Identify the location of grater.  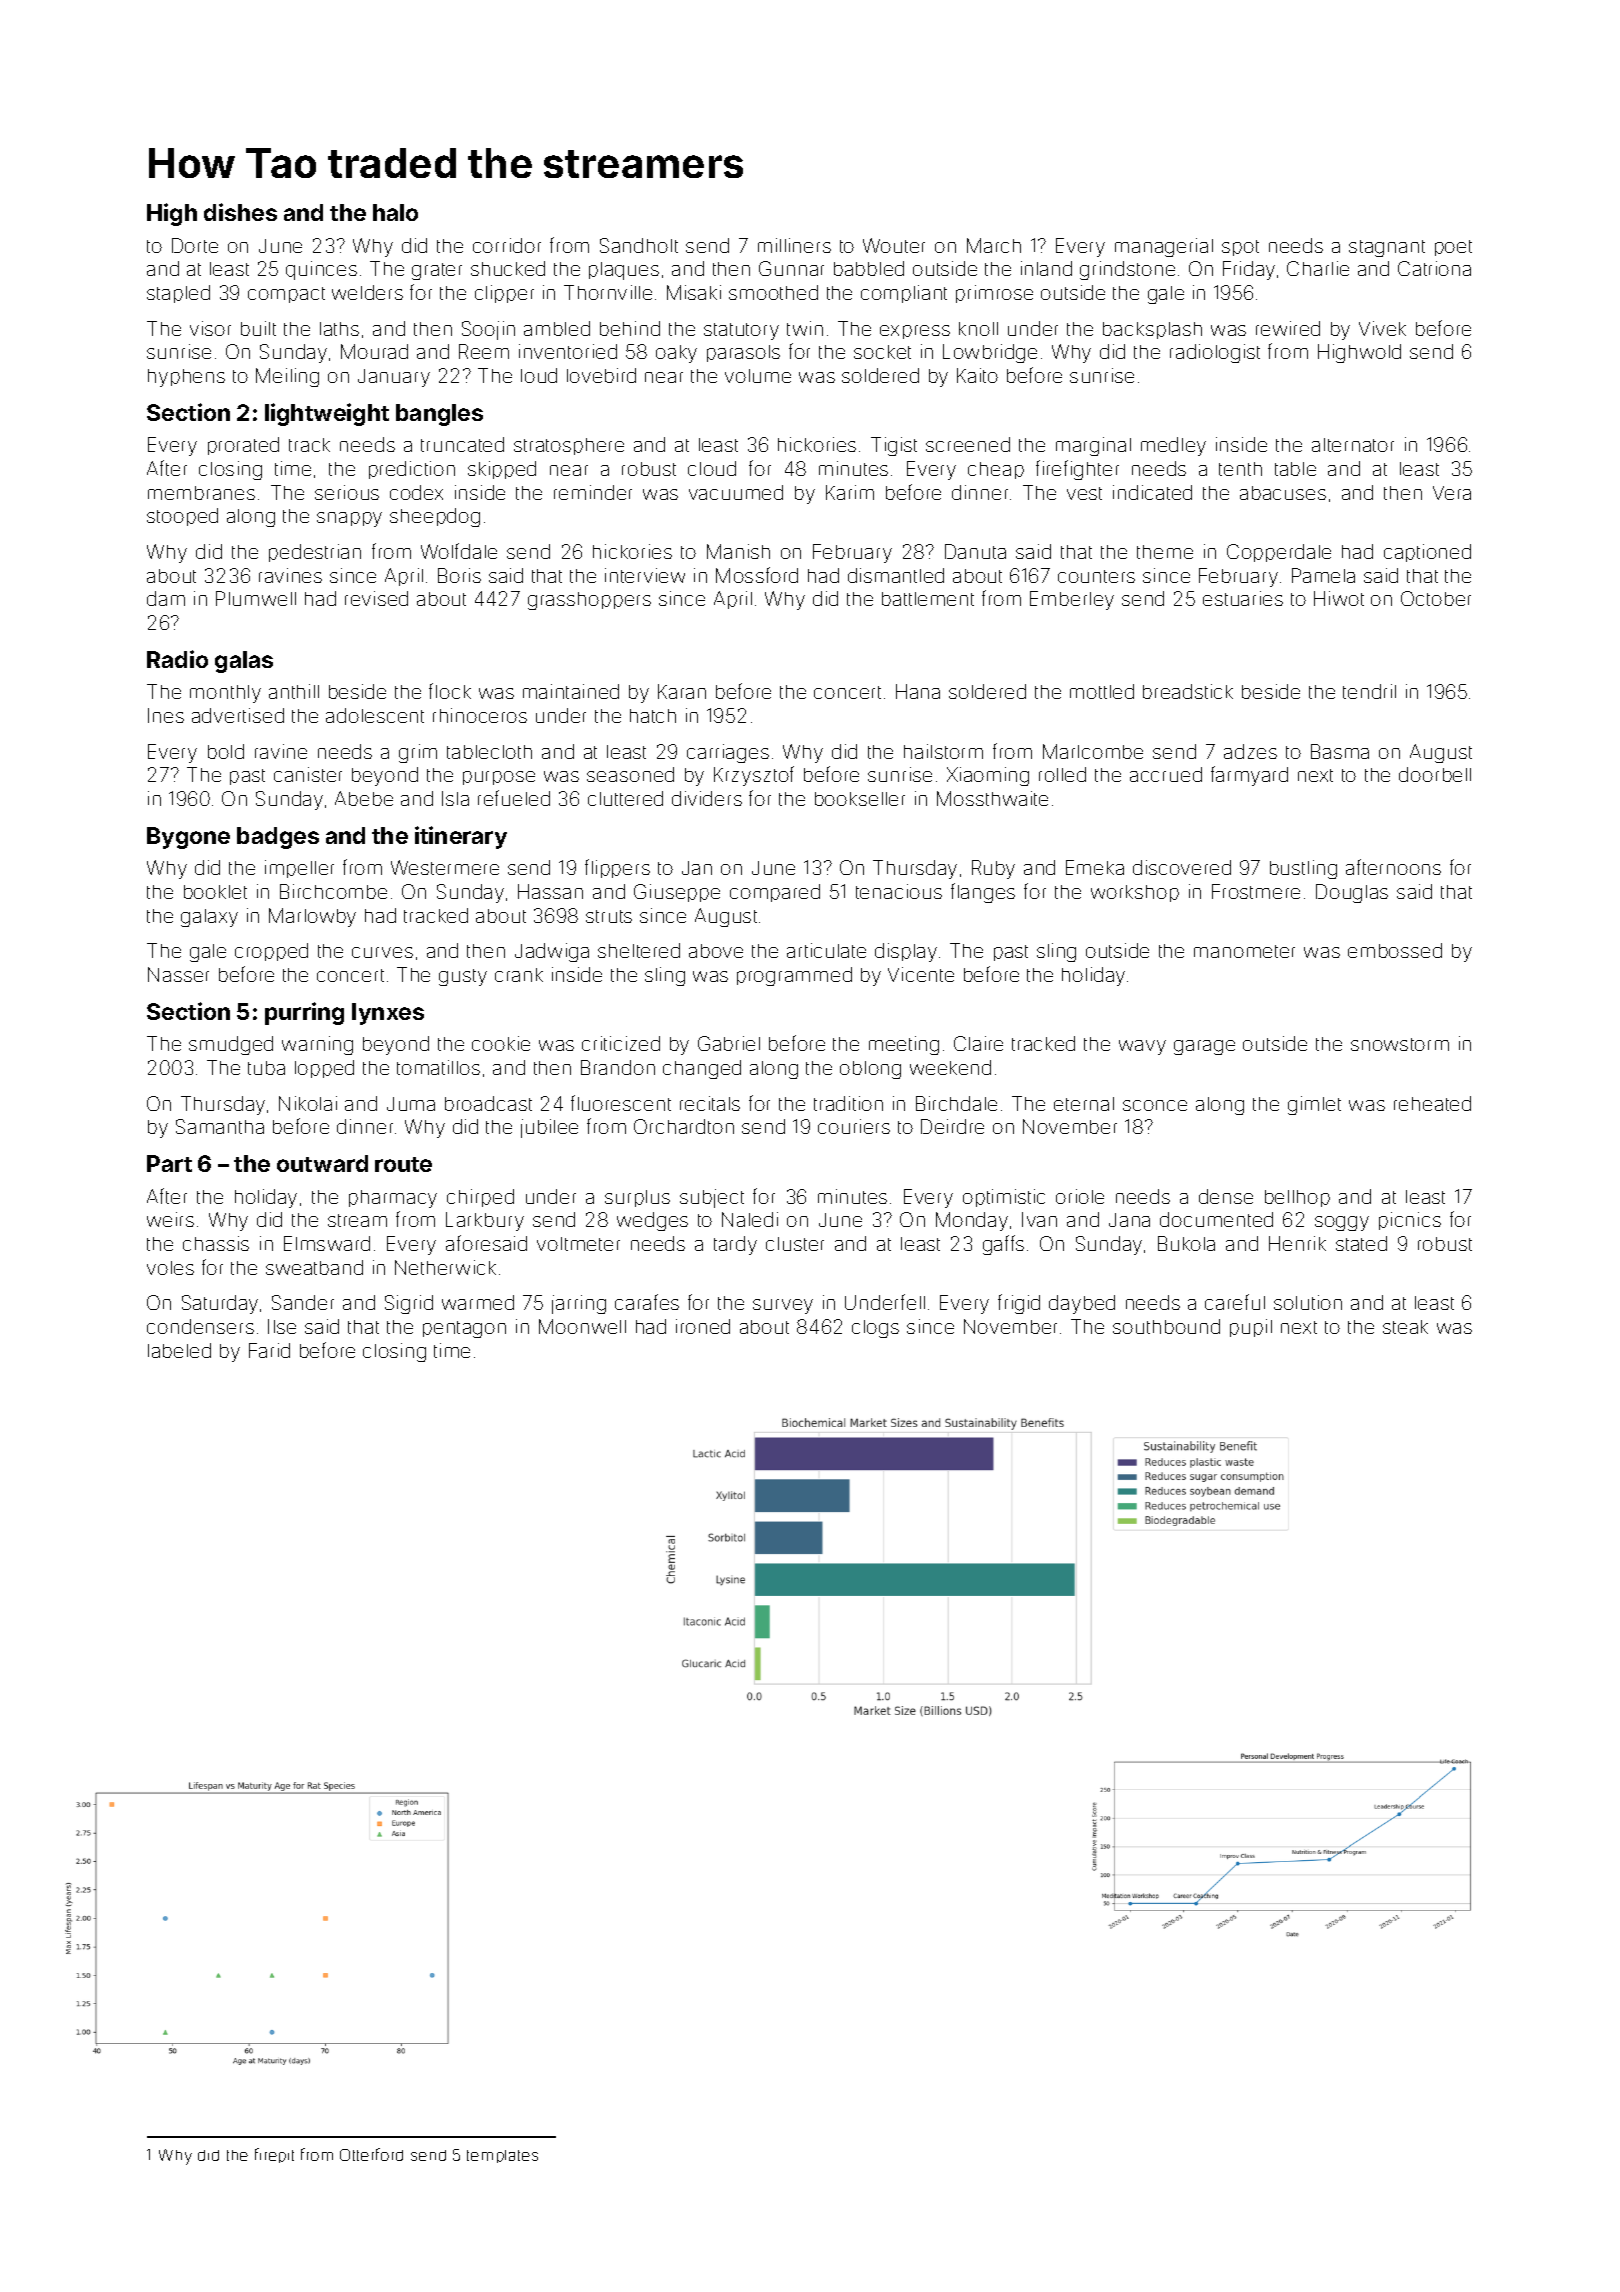
(437, 271).
